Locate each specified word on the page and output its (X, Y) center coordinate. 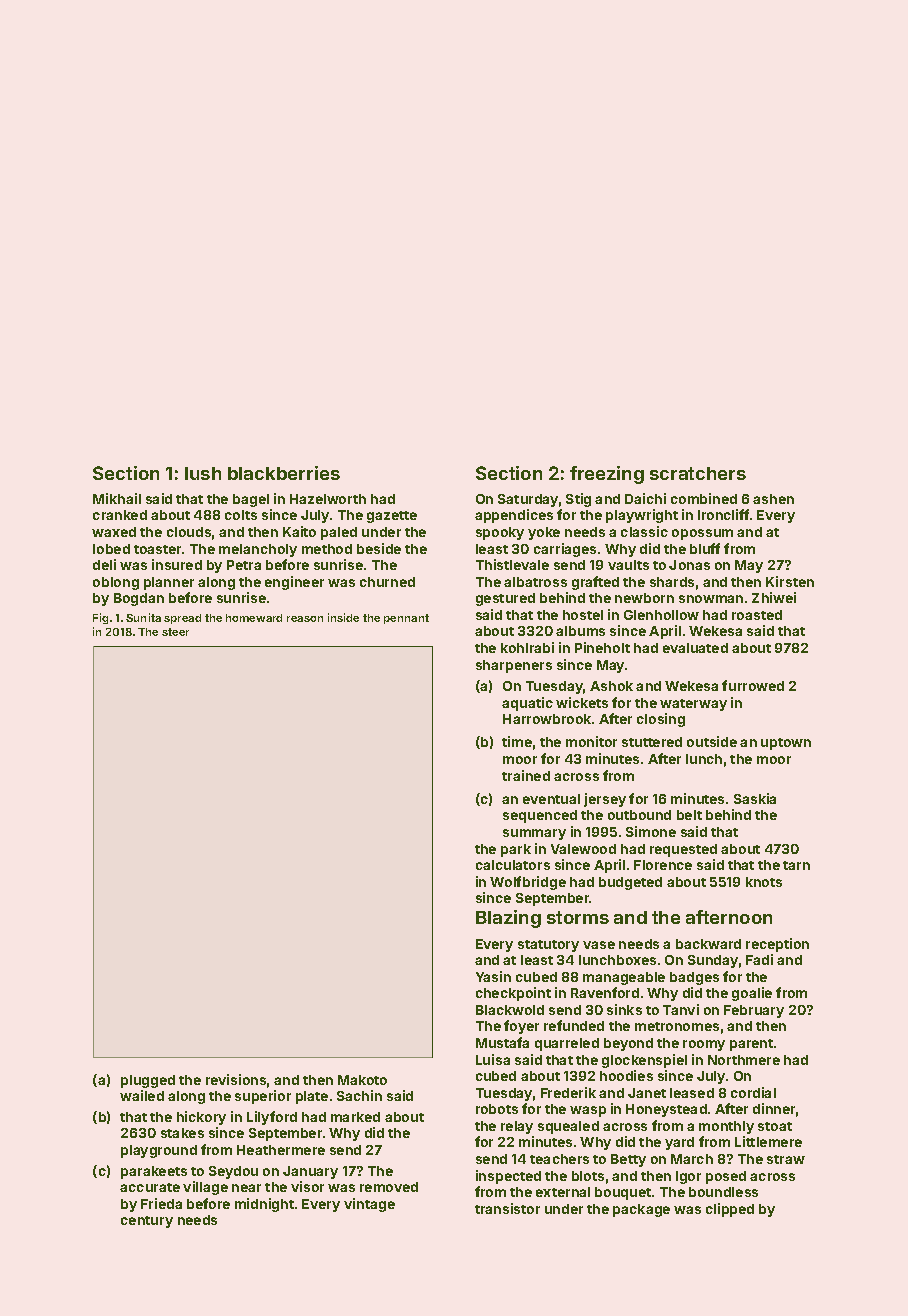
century (147, 1222)
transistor (507, 1208)
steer (175, 632)
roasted (757, 615)
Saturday (528, 500)
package (641, 1210)
